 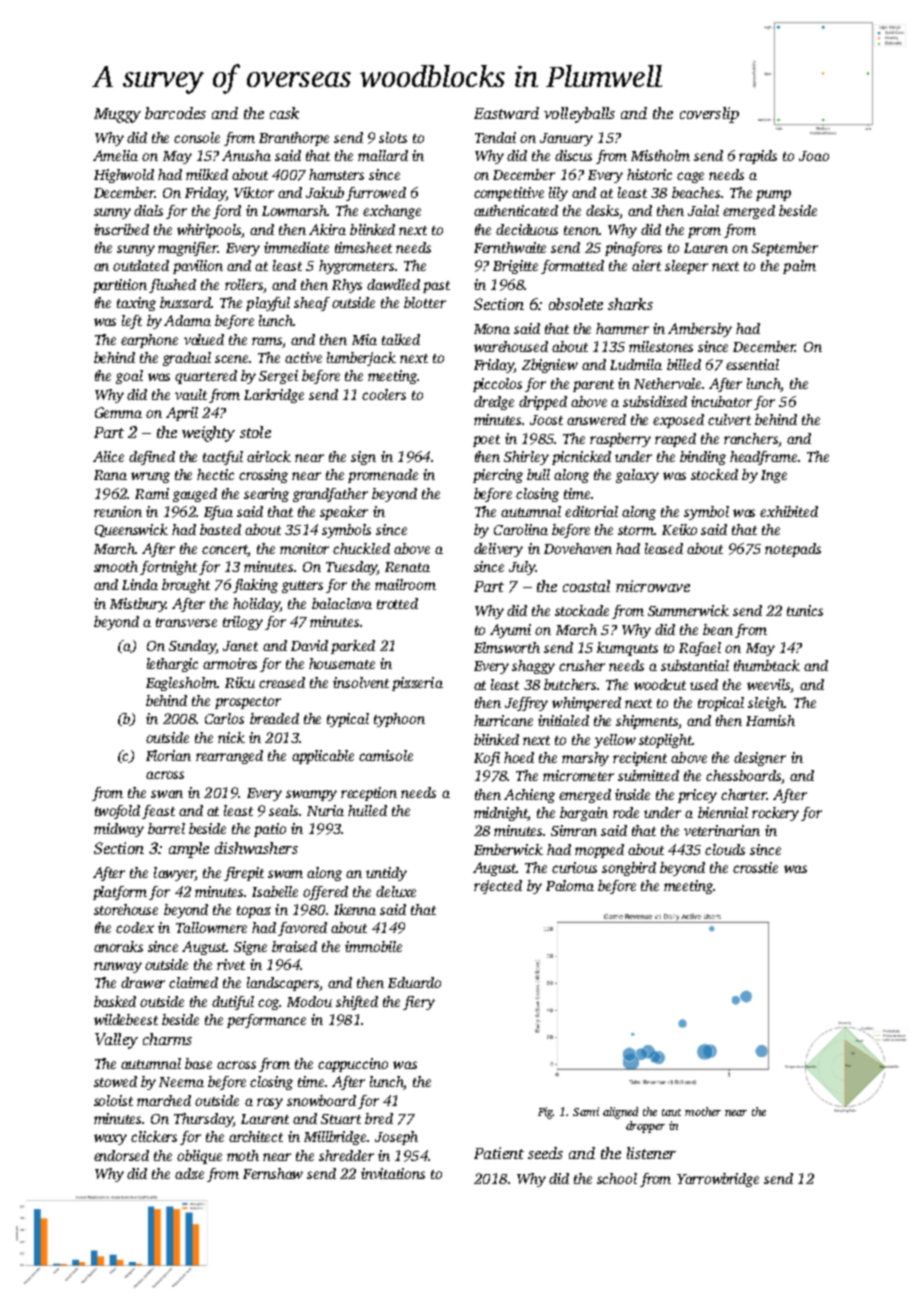 I want to click on parent, so click(x=593, y=386).
